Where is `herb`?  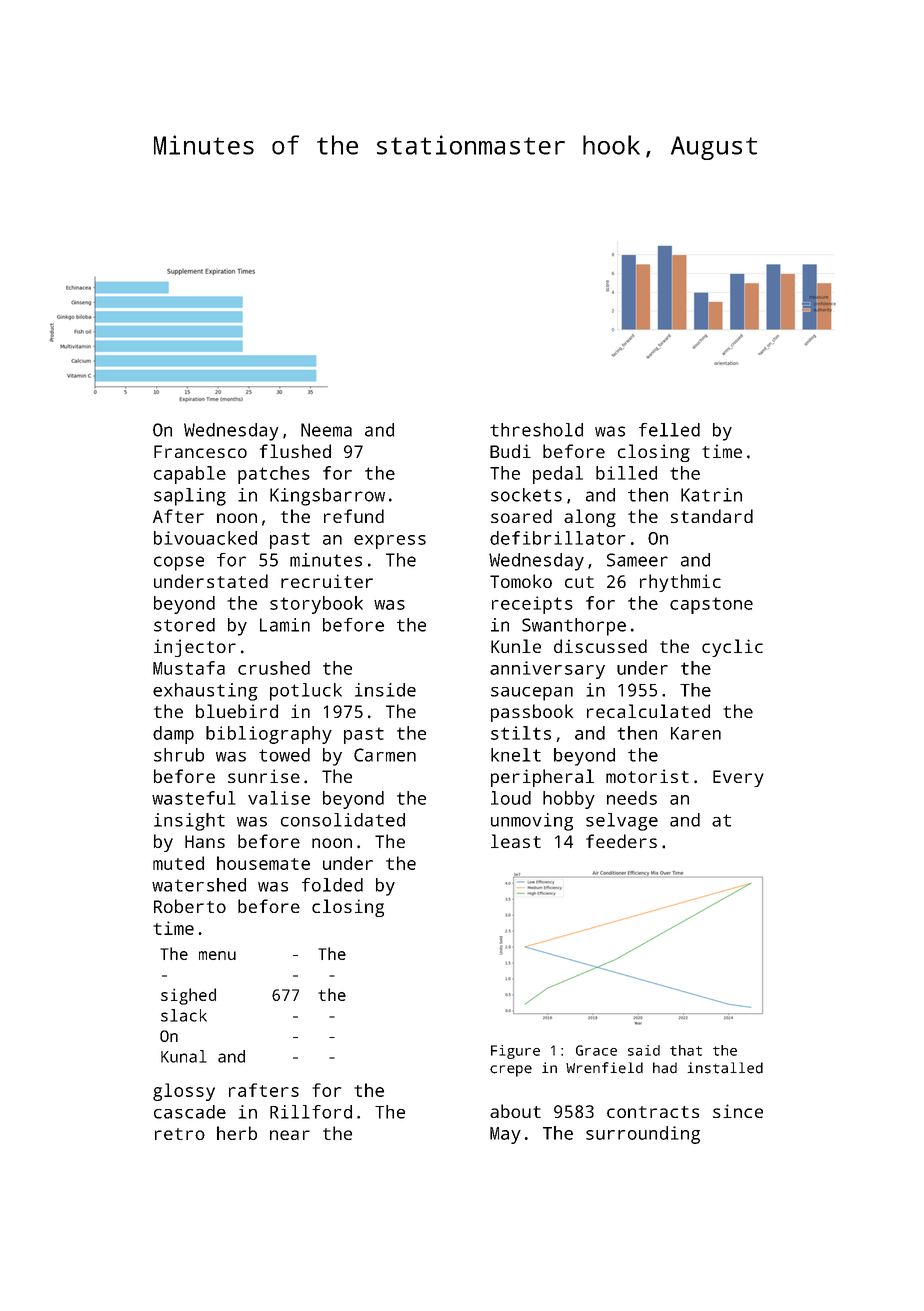
herb is located at coordinates (237, 1133).
